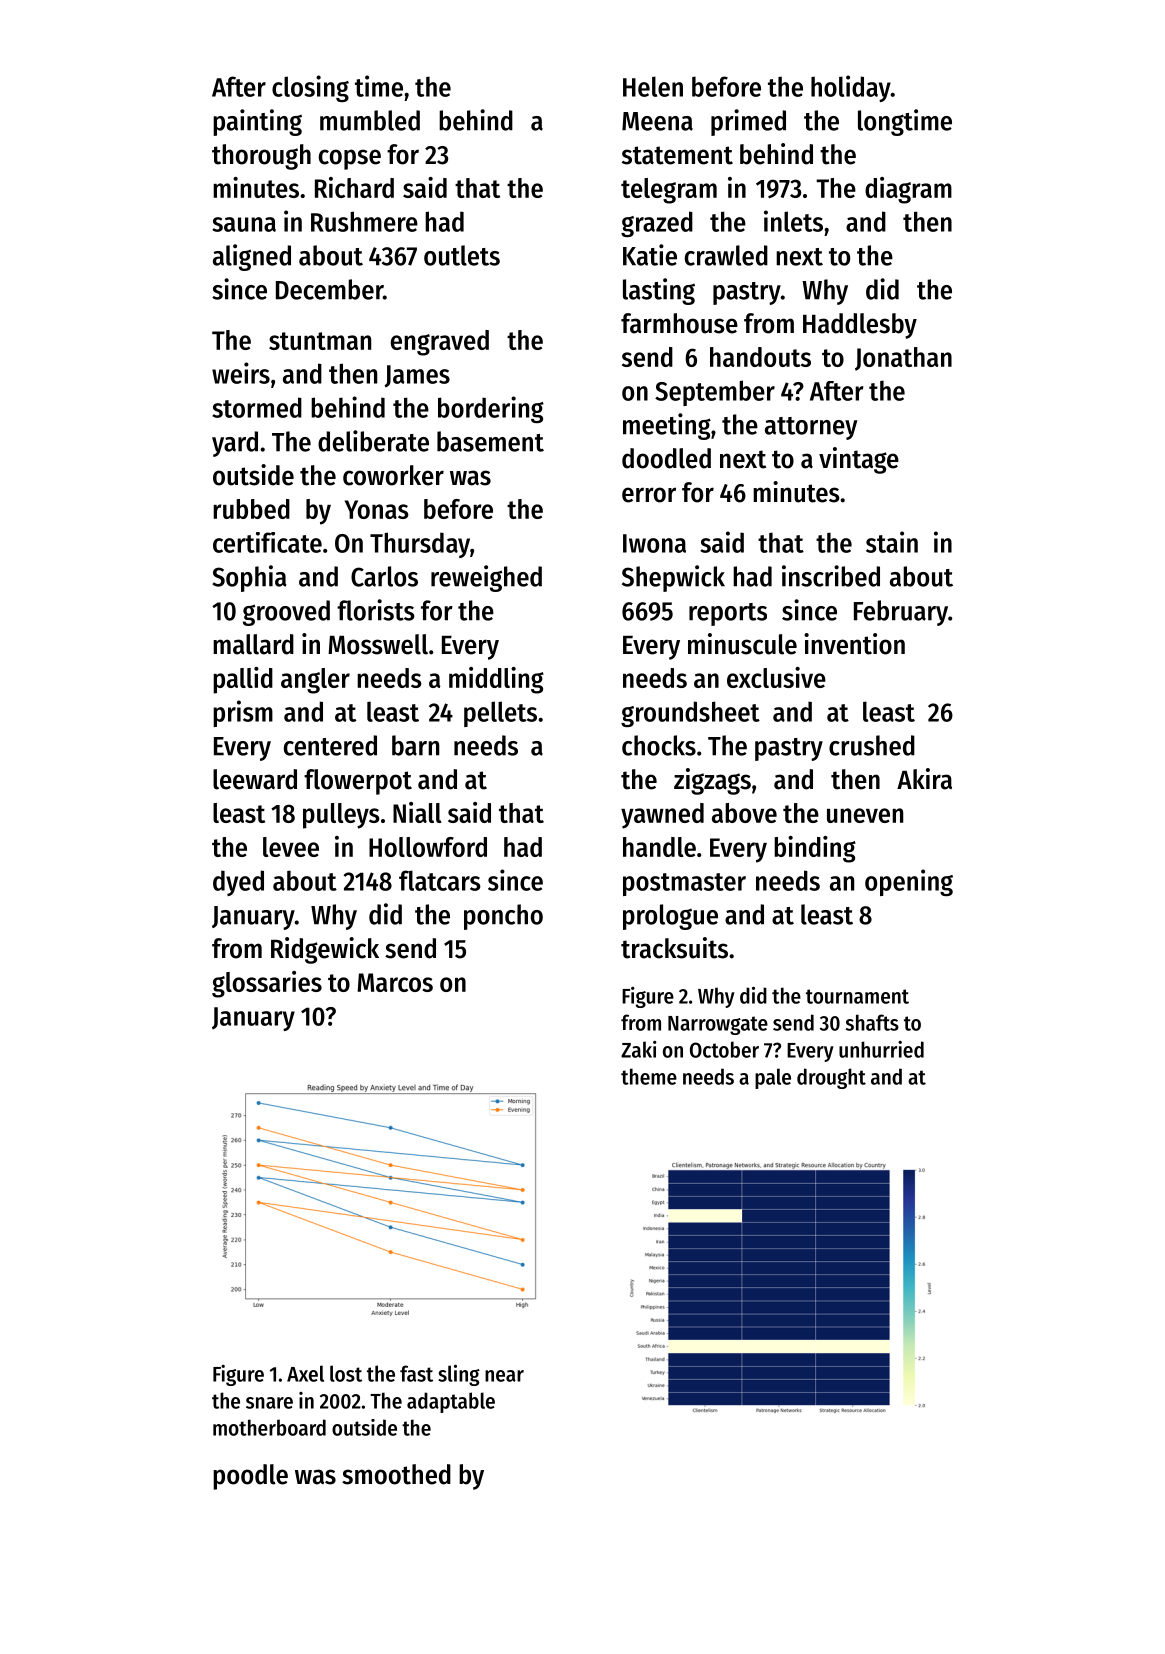  I want to click on Axel, so click(305, 1373).
